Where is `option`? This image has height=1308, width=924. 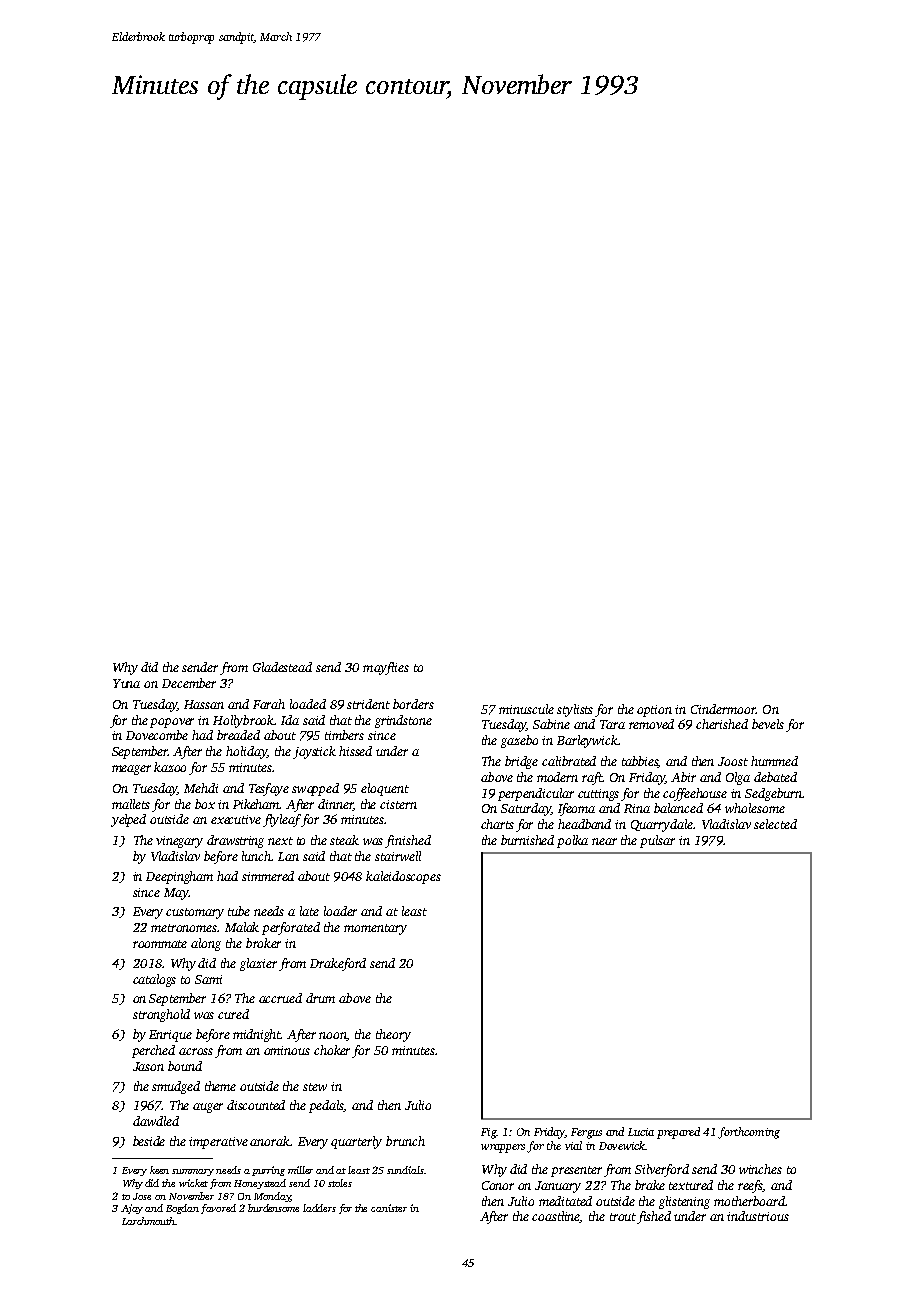
option is located at coordinates (654, 711).
